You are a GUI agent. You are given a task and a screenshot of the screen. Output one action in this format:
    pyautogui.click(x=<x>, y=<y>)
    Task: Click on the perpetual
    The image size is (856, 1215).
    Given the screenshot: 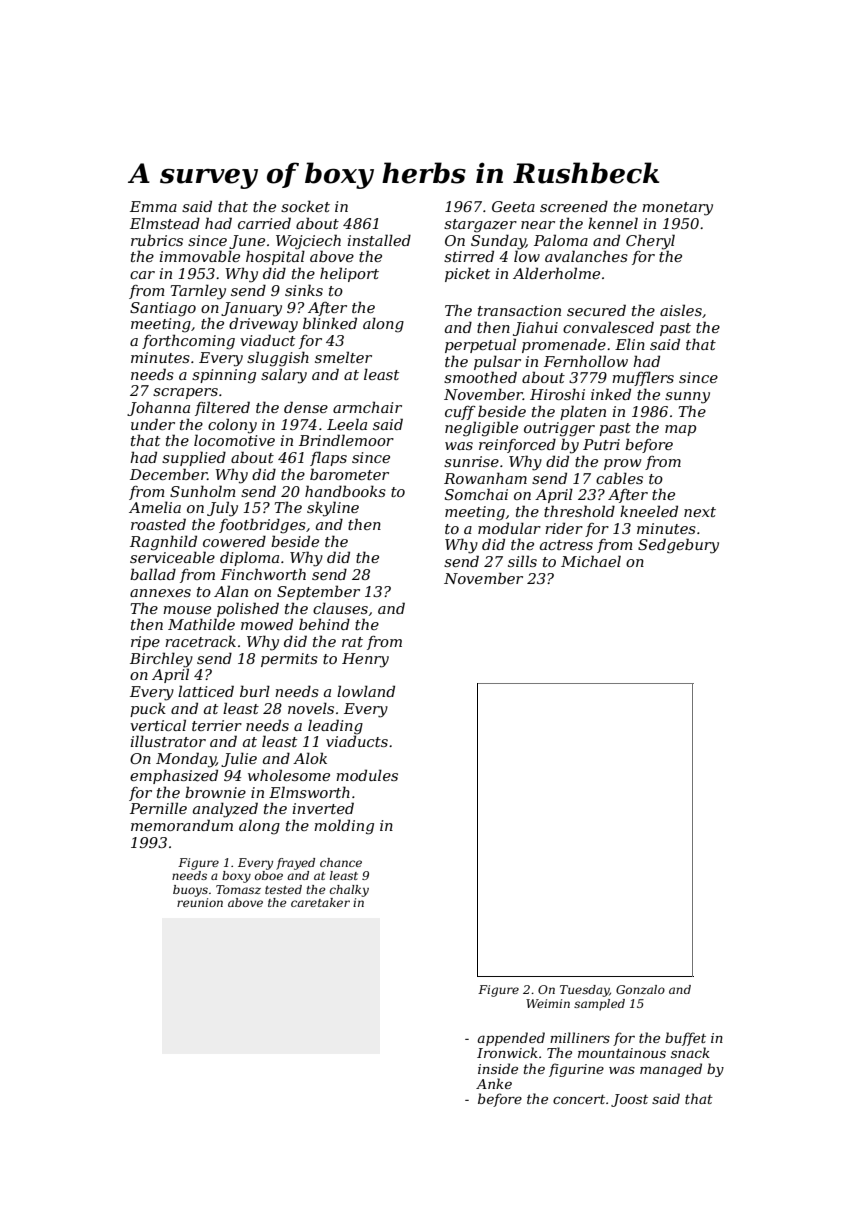 What is the action you would take?
    pyautogui.click(x=480, y=345)
